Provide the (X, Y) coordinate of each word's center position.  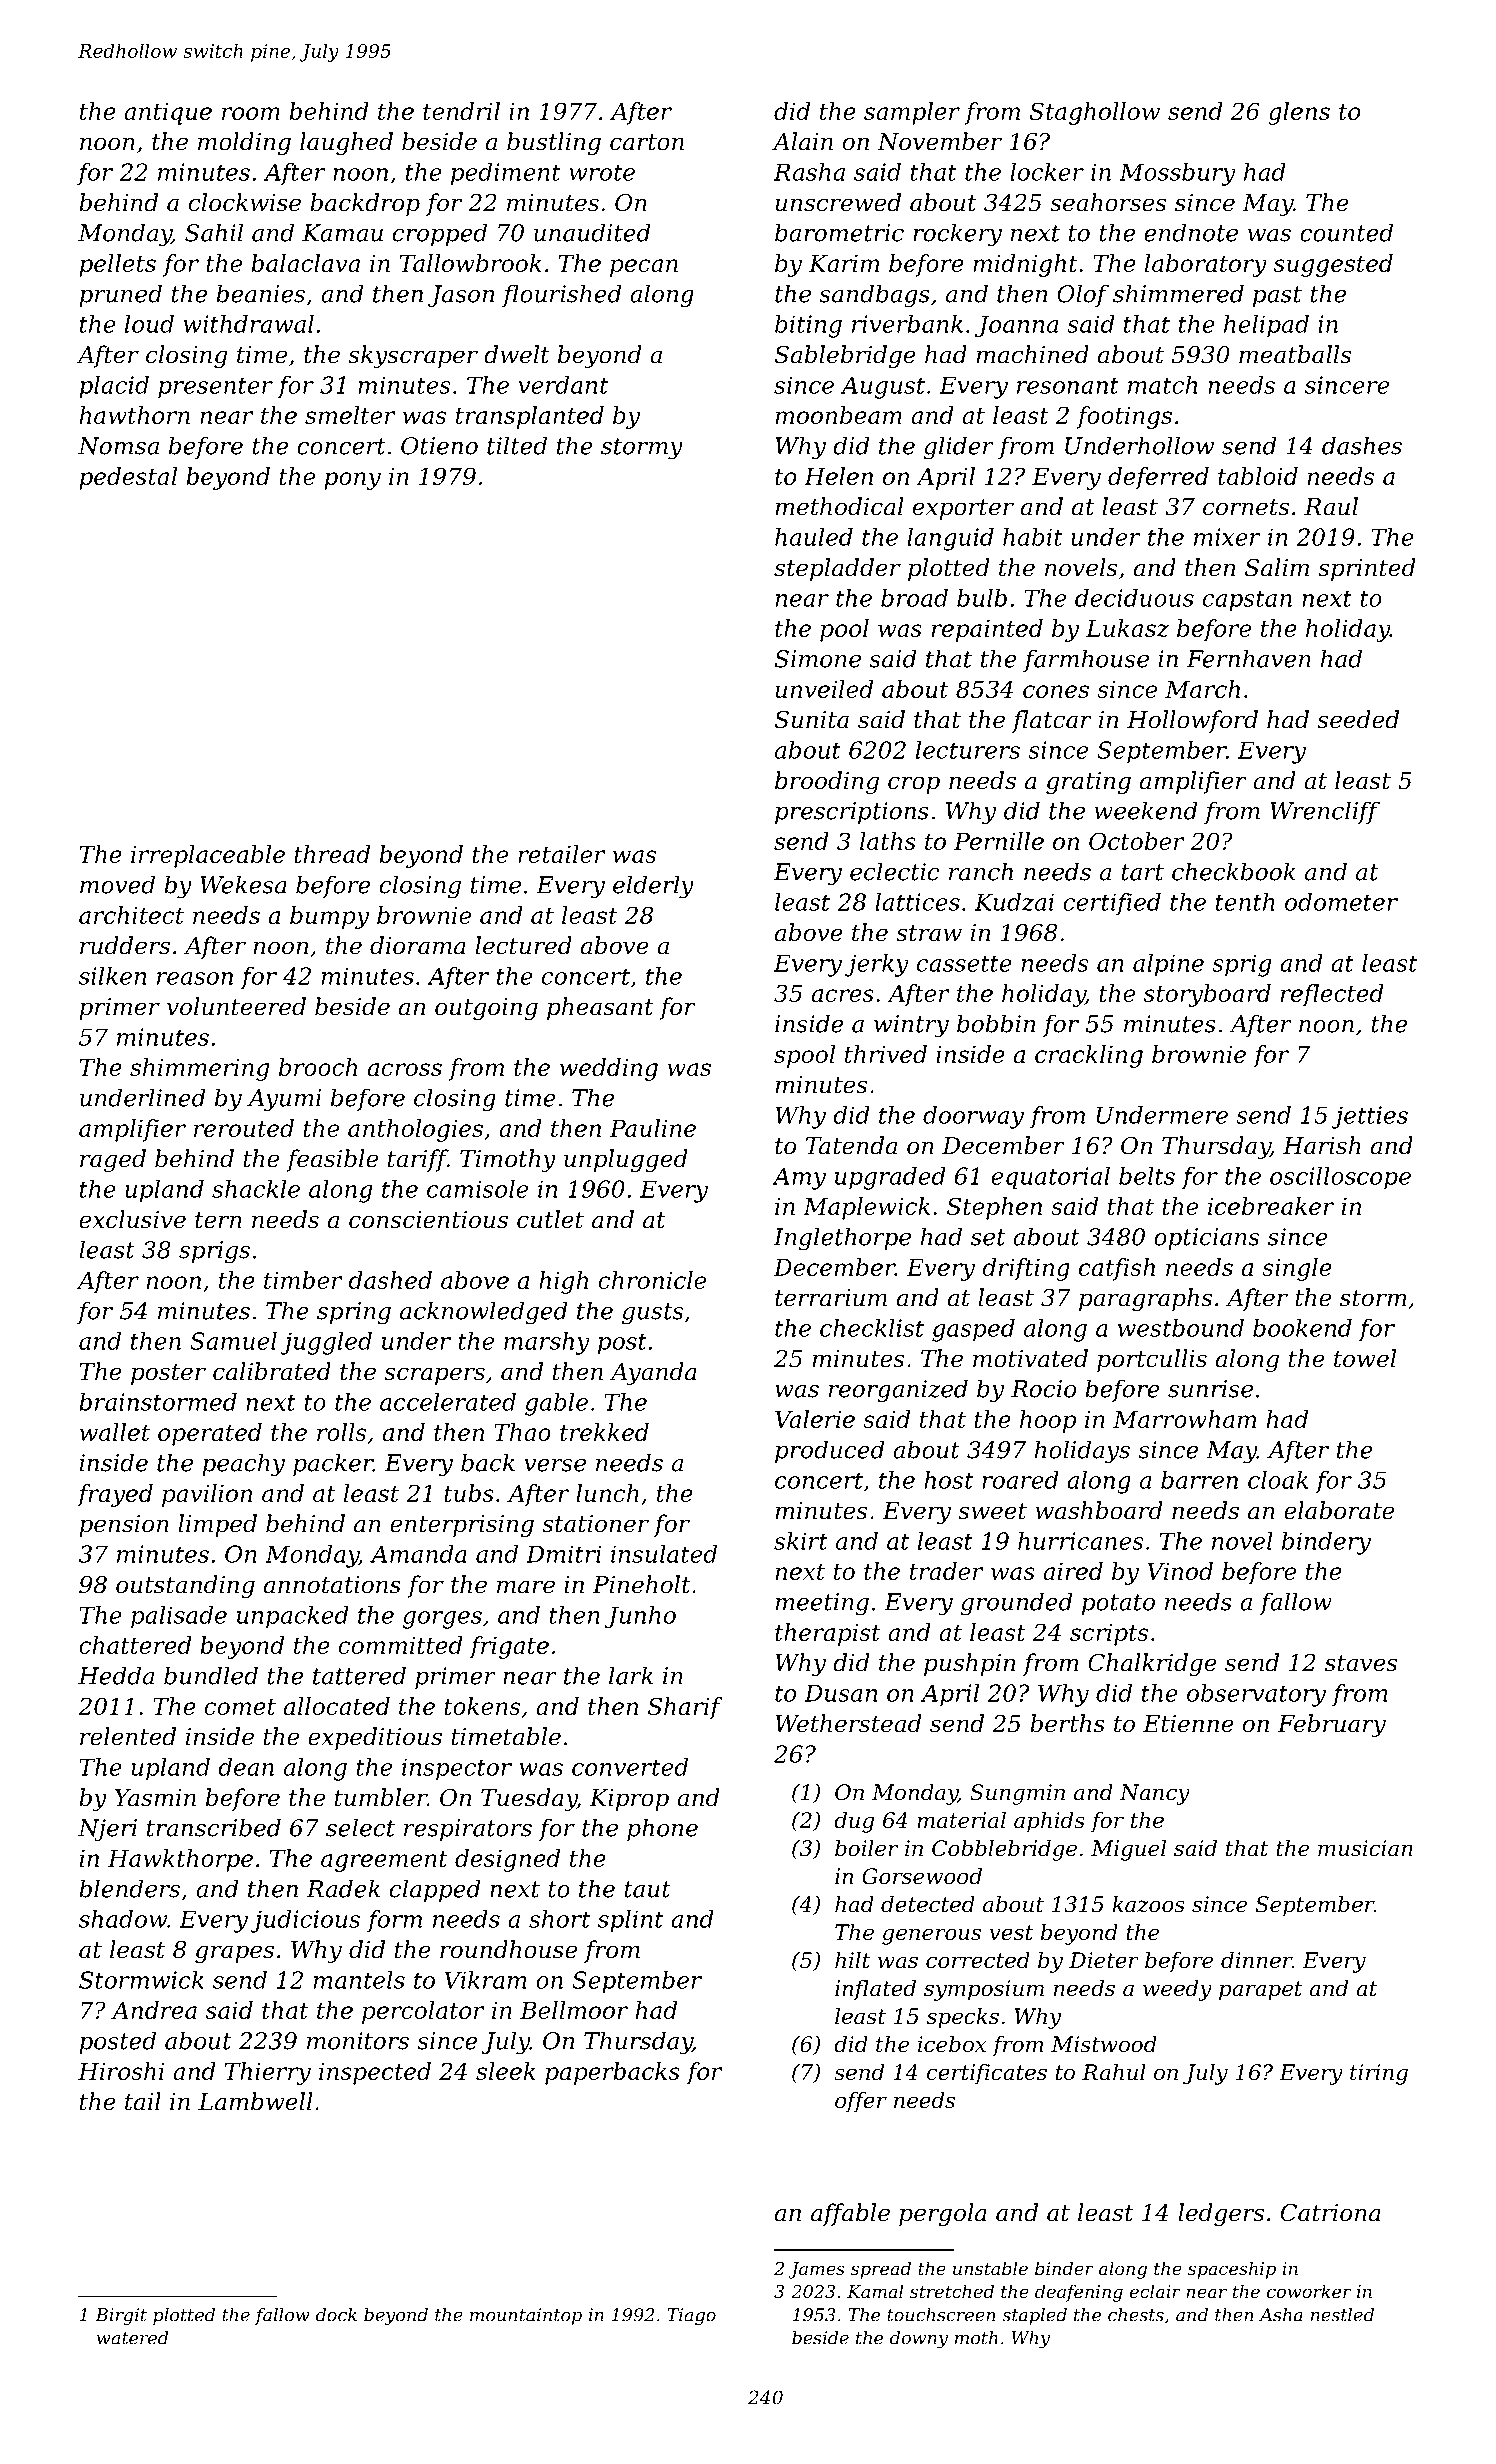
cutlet (550, 1219)
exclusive (132, 1219)
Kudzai (1014, 902)
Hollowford (1192, 721)
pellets (117, 265)
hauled (814, 537)
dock (336, 2315)
